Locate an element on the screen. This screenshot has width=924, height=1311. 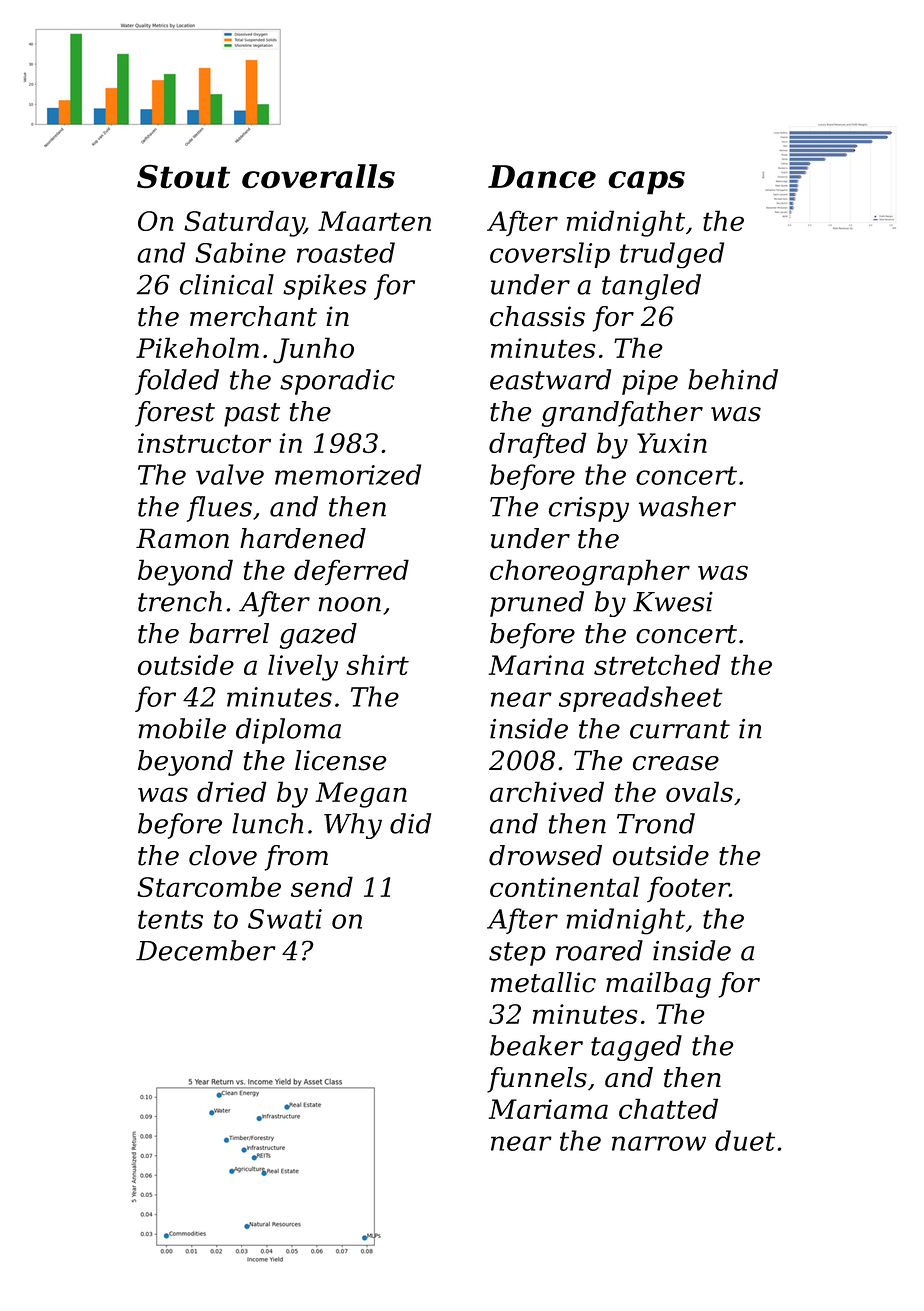
gazed is located at coordinates (318, 636).
